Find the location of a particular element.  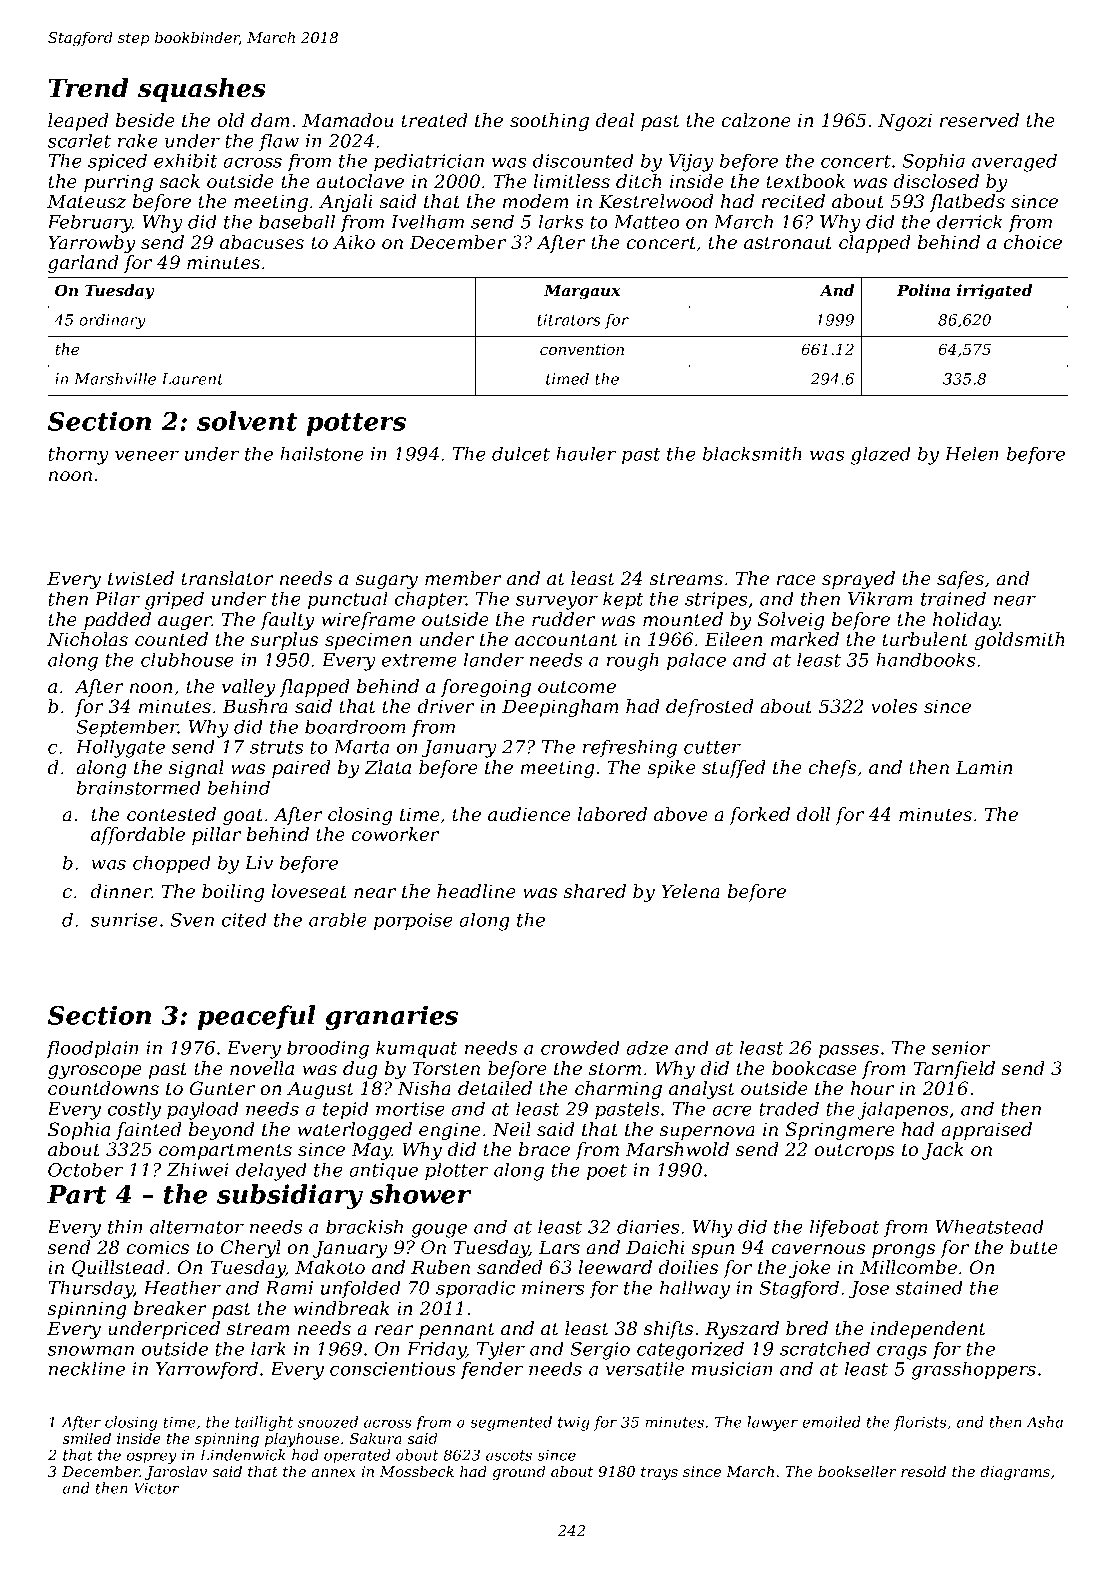

modem is located at coordinates (536, 201).
